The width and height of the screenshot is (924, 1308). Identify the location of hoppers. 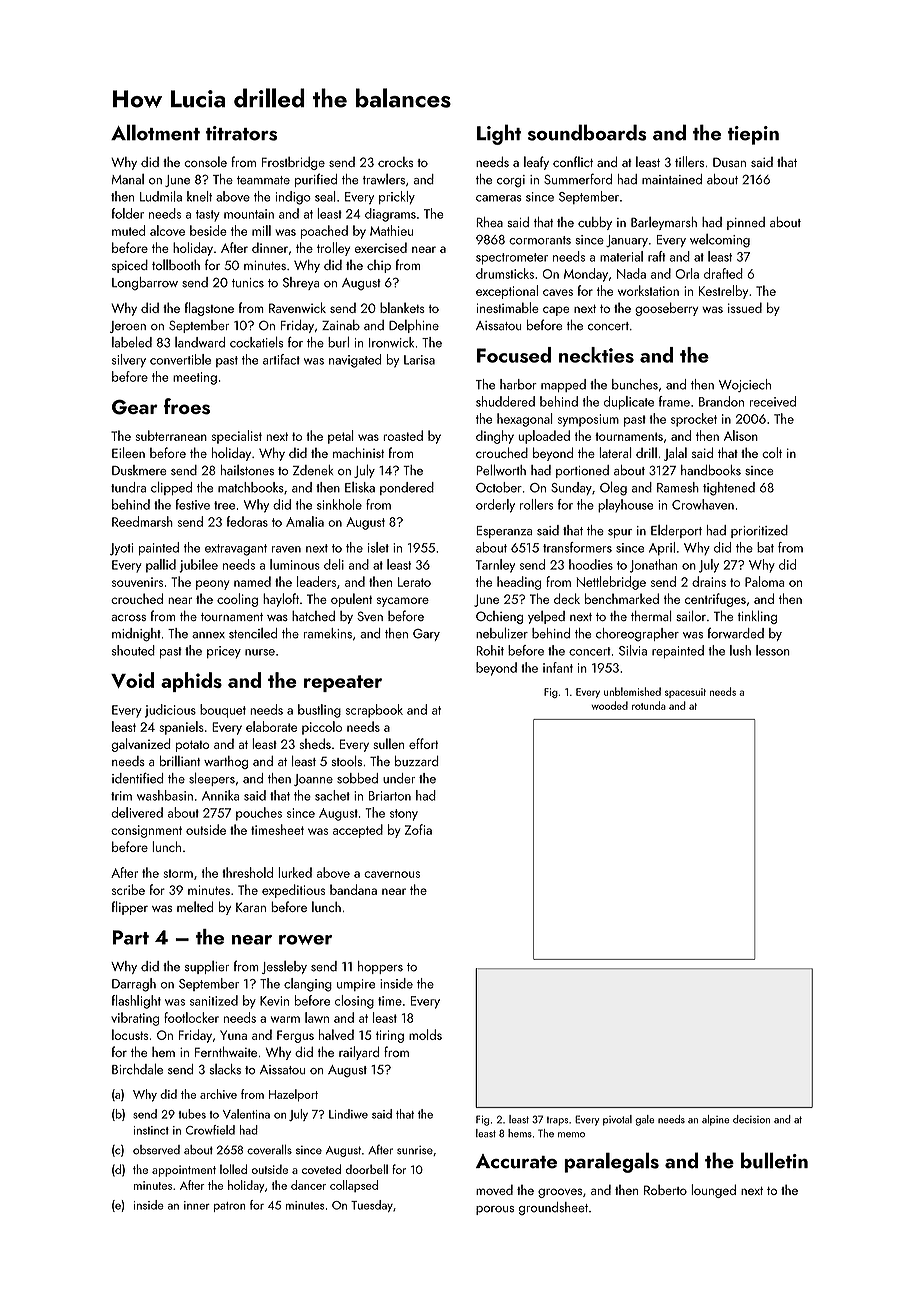
(380, 967).
